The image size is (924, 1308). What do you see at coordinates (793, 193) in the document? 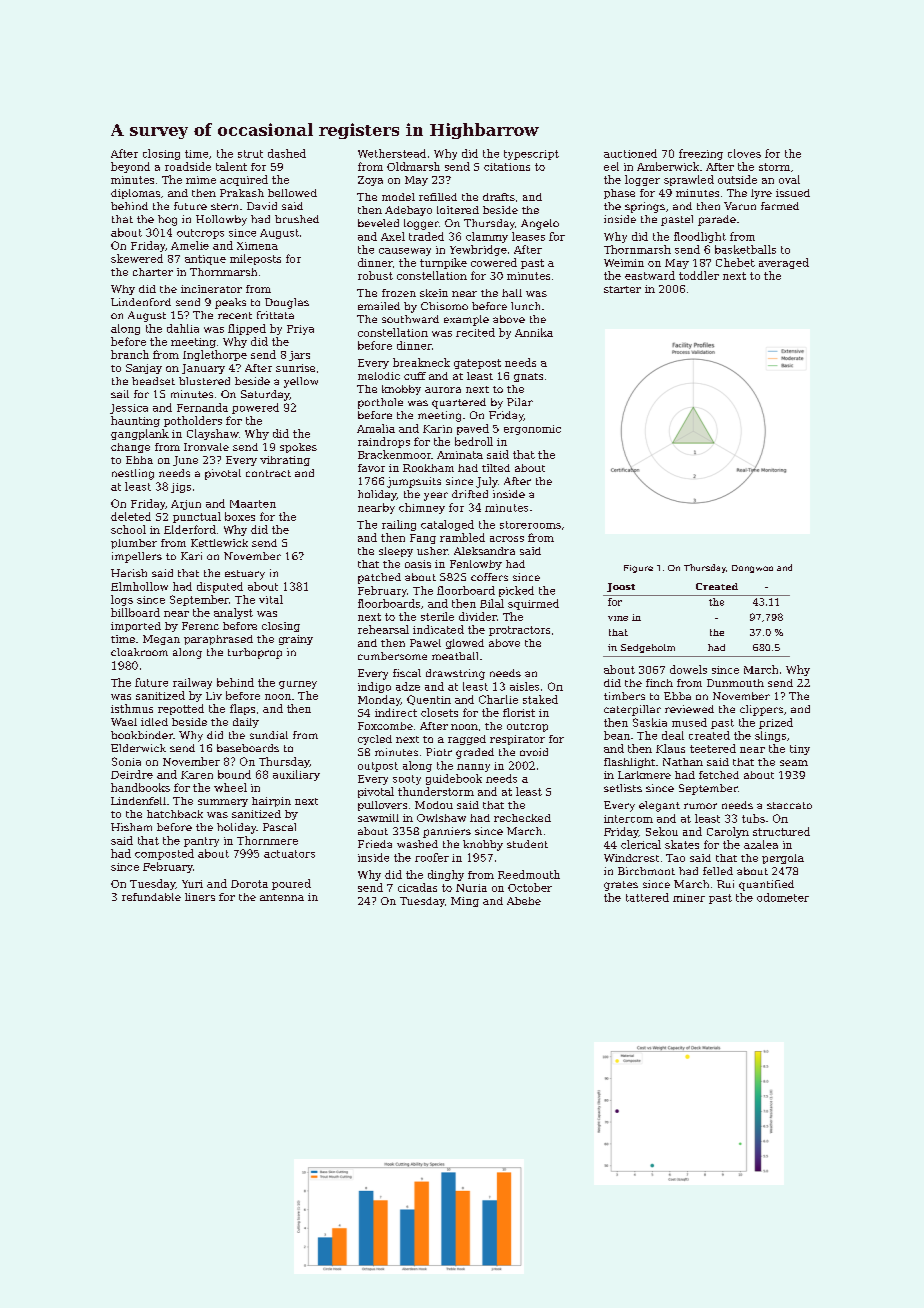
I see `issued` at bounding box center [793, 193].
